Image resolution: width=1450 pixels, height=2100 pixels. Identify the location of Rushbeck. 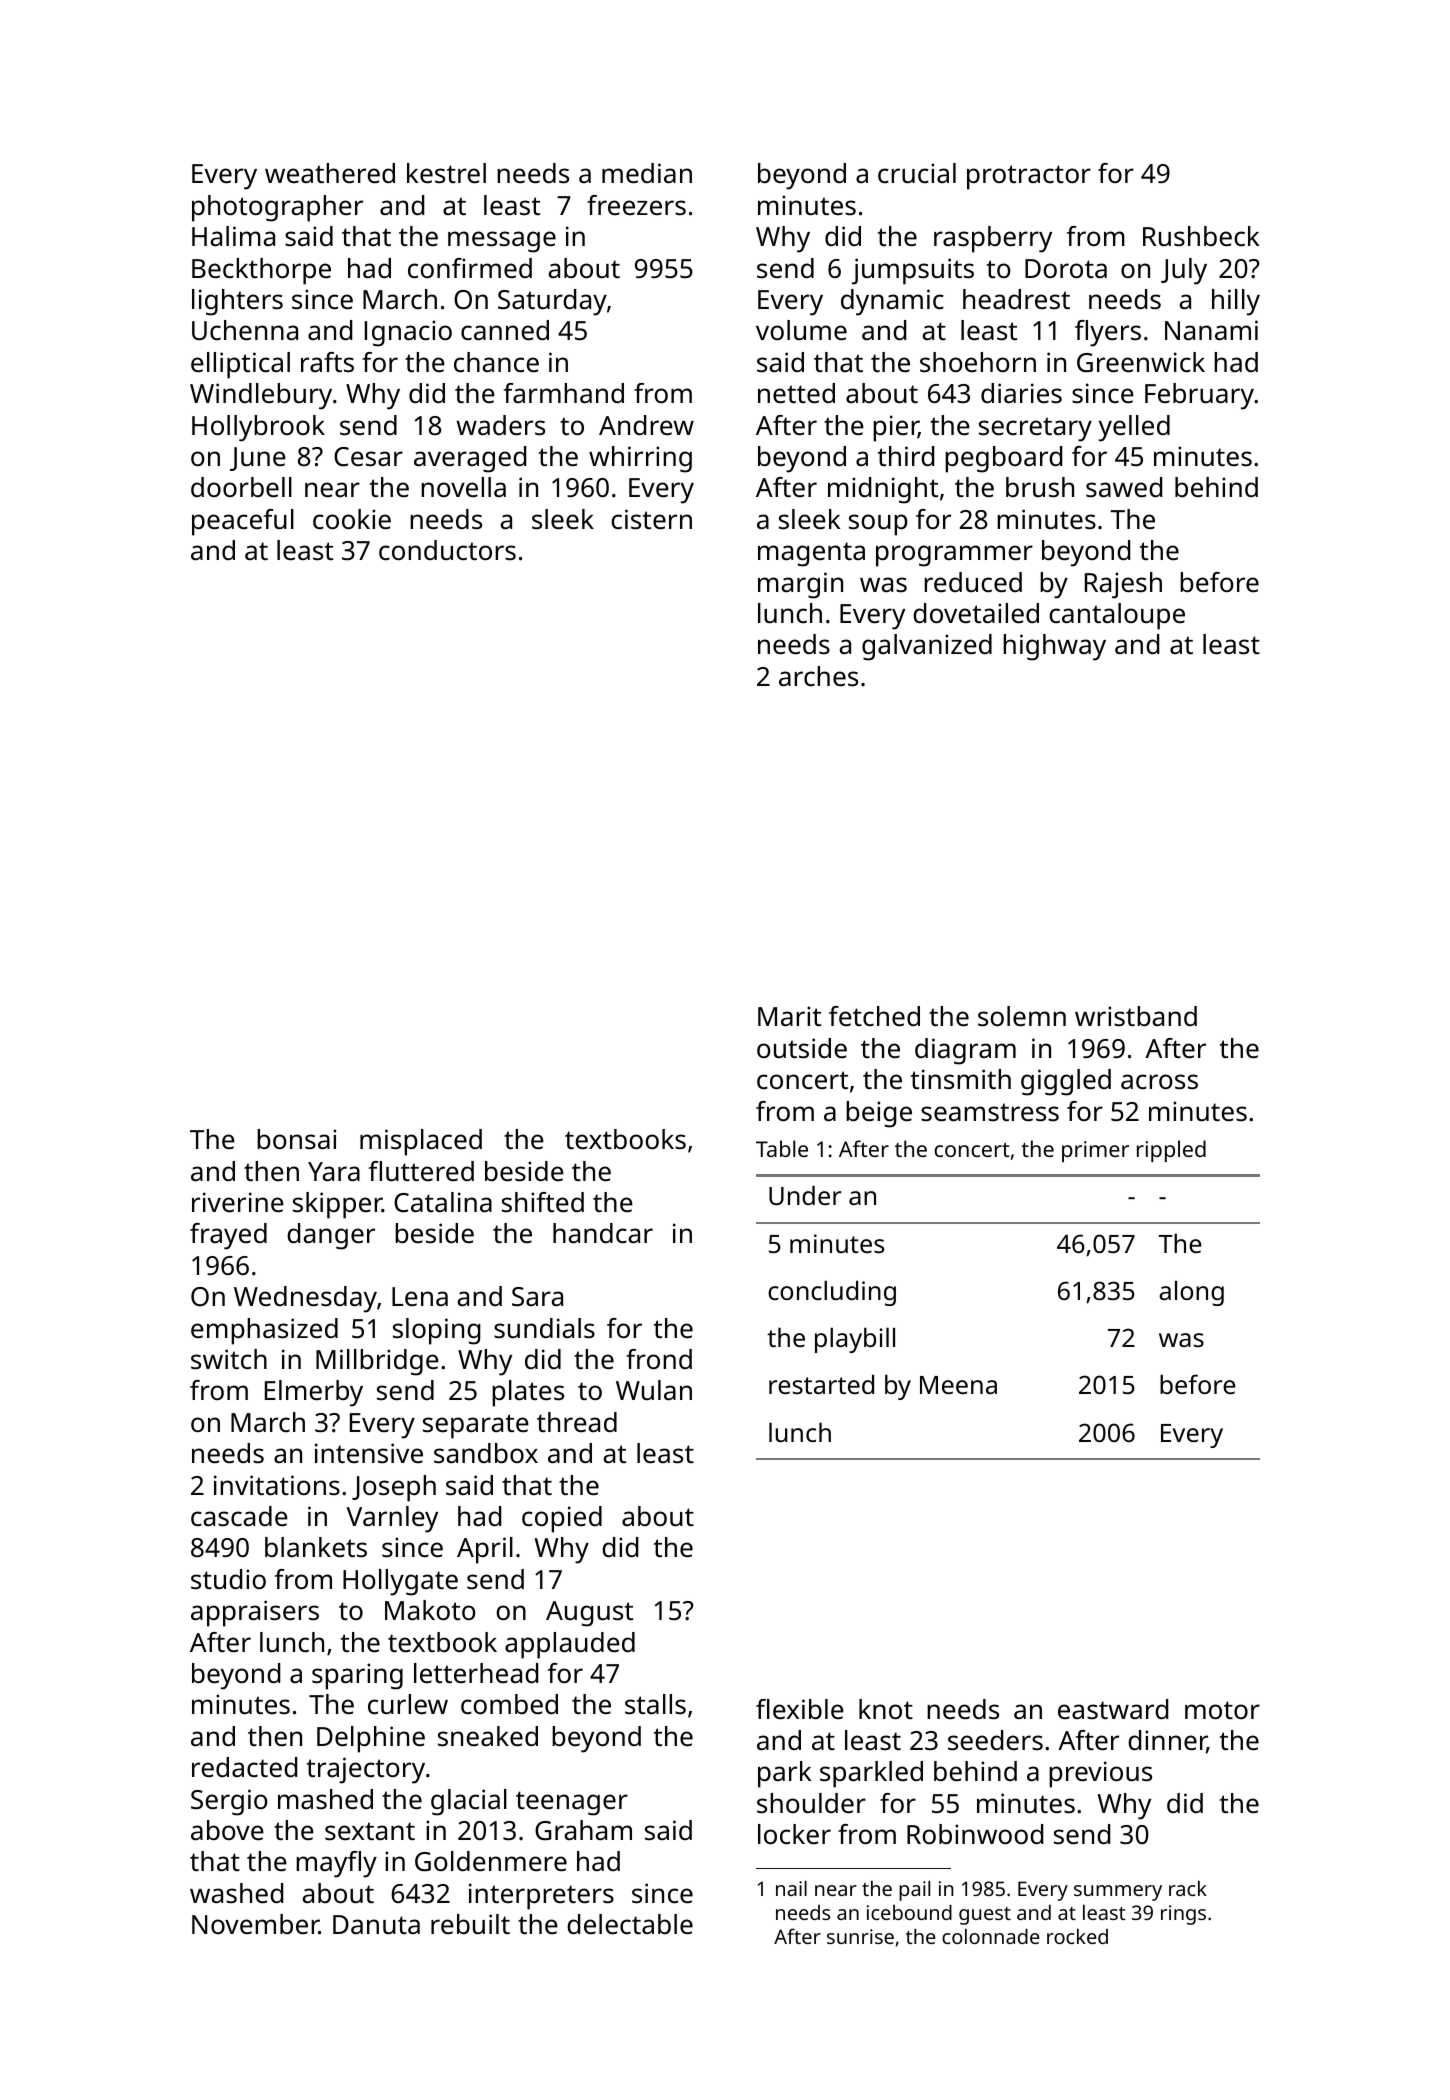
(1201, 236).
